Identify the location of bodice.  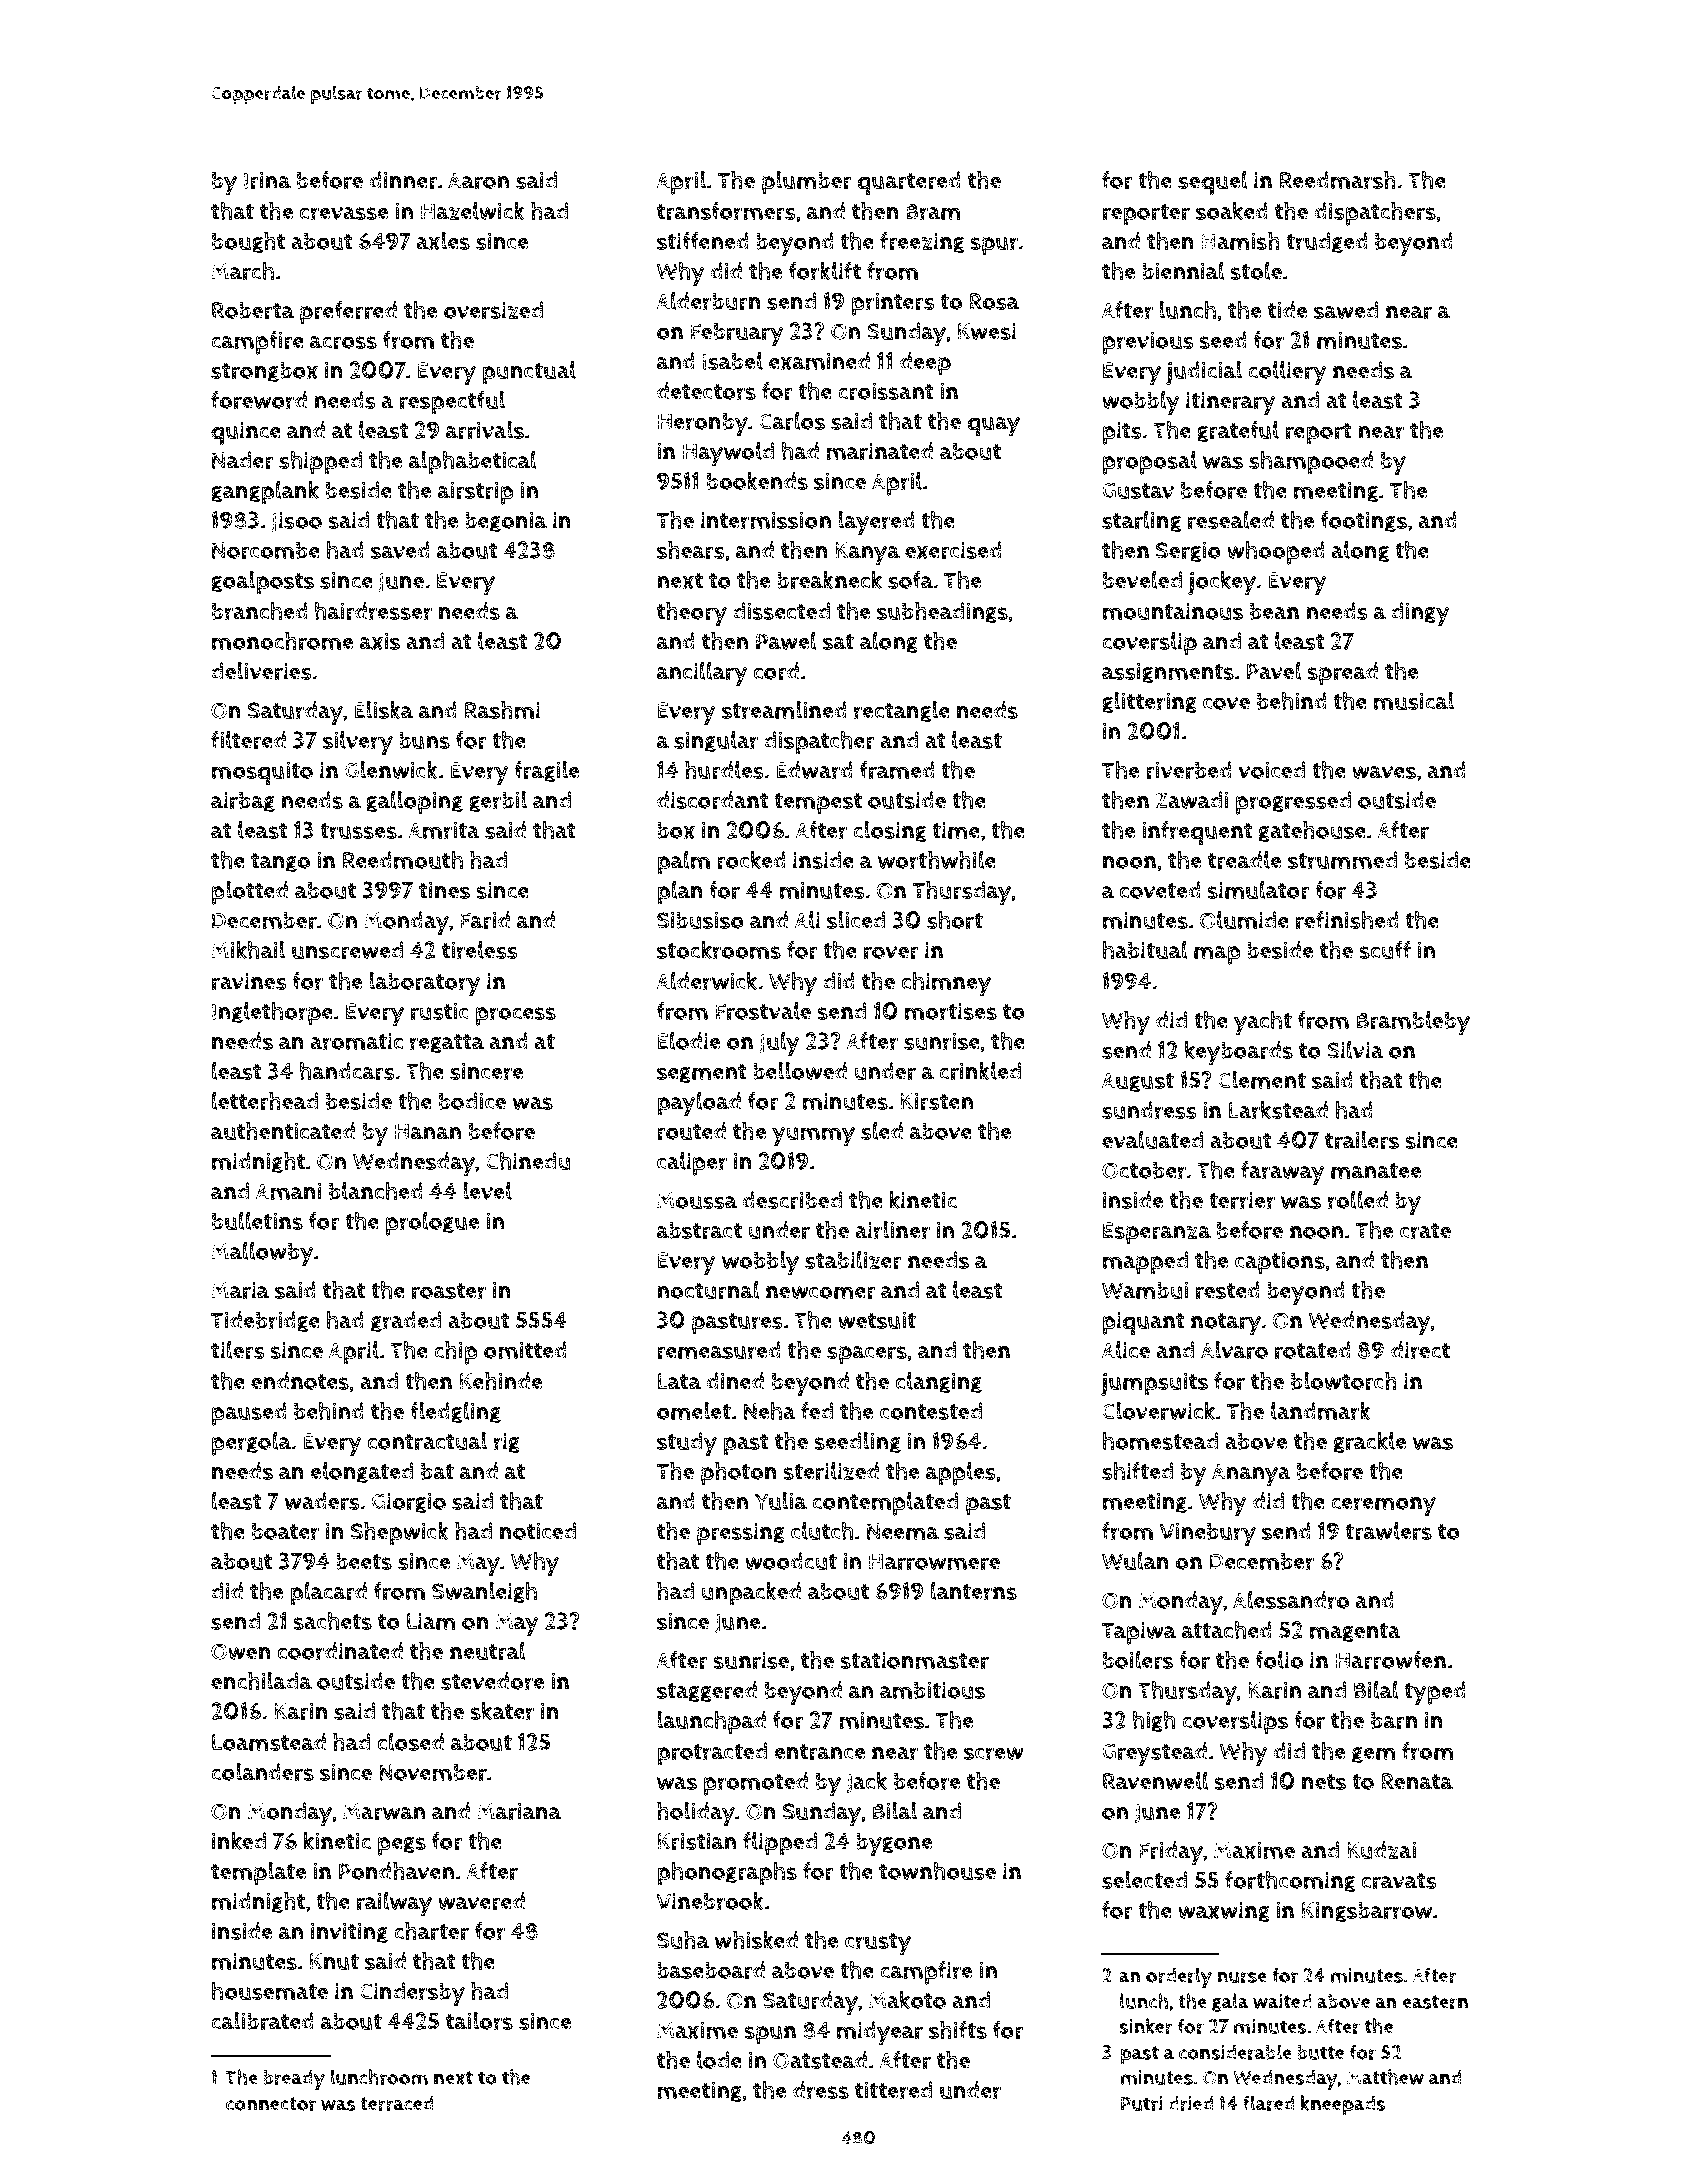
(472, 1101).
